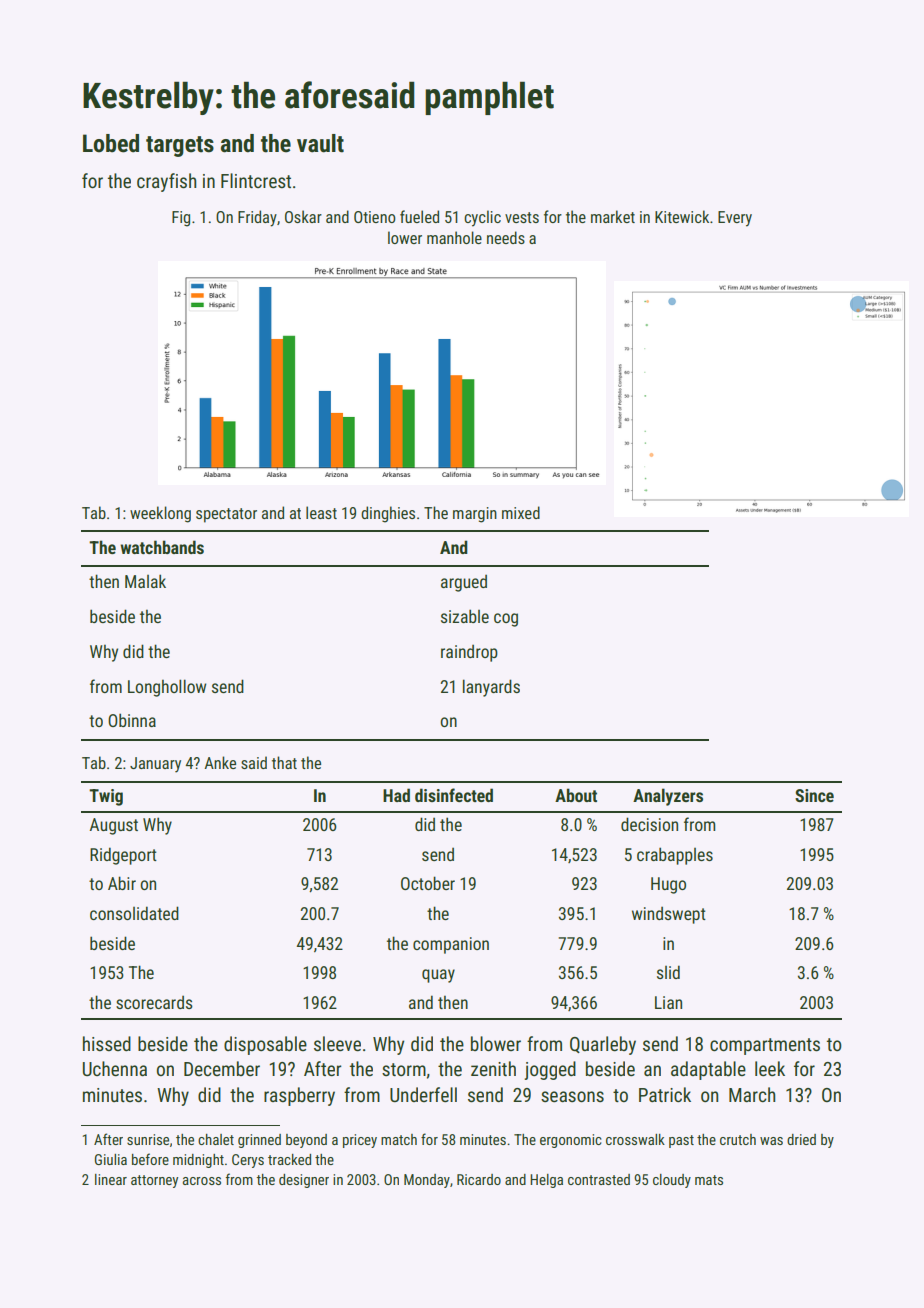 The width and height of the image is (924, 1308). Describe the element at coordinates (801, 1139) in the image. I see `dried` at that location.
